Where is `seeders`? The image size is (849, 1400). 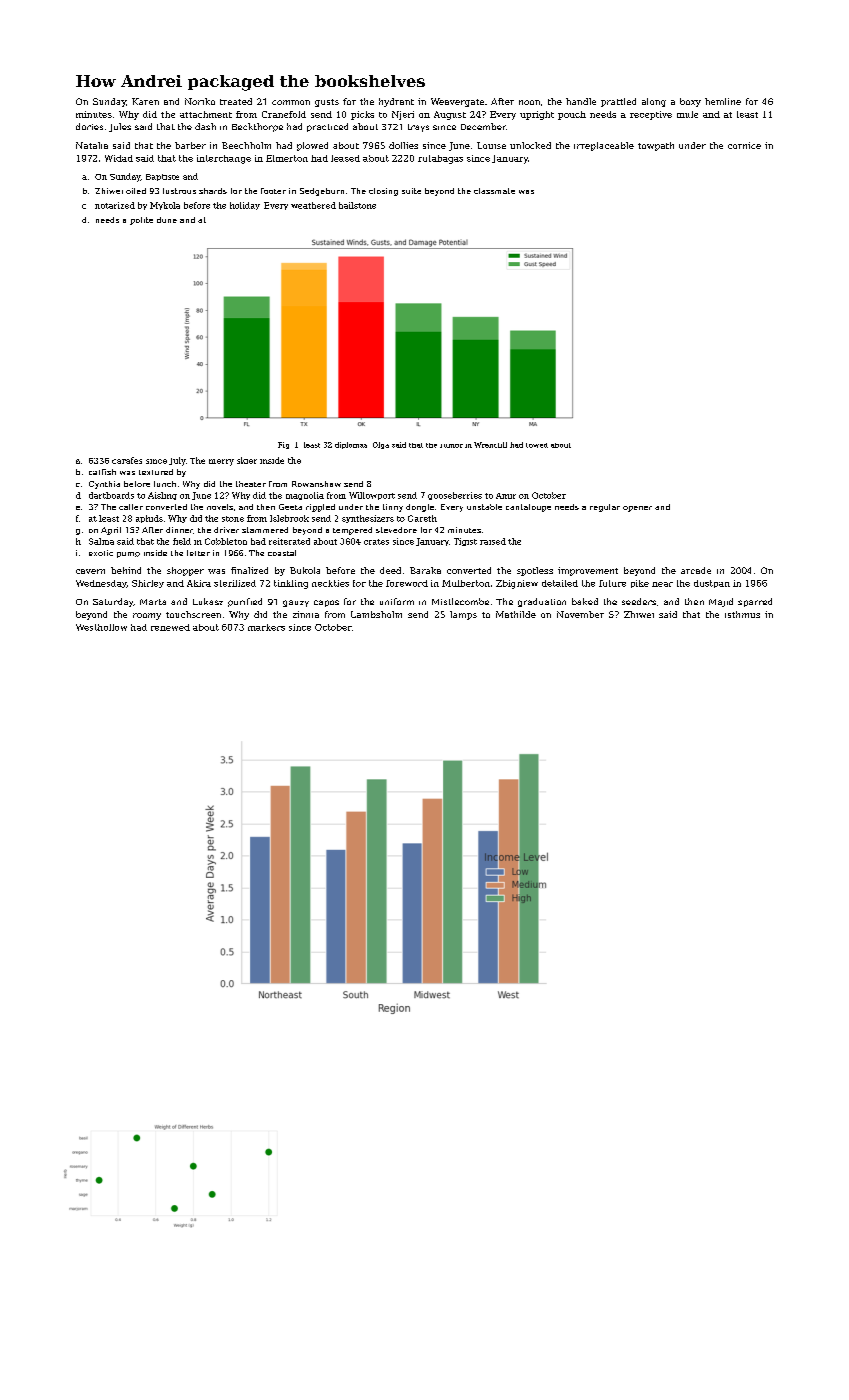
seeders is located at coordinates (639, 601).
